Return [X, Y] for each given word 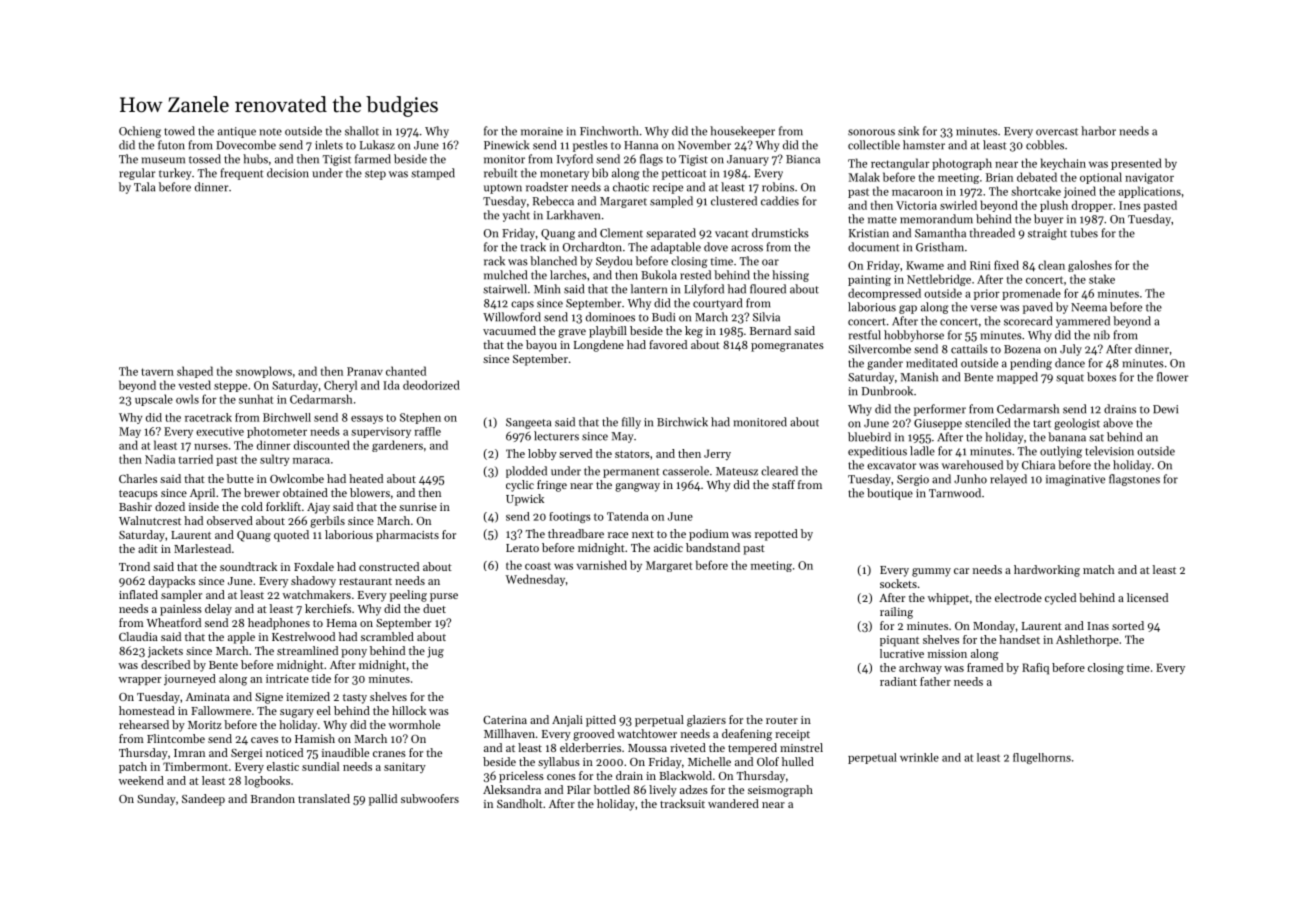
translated [324, 798]
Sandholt [520, 803]
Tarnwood [955, 493]
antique [237, 132]
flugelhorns [1042, 758]
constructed [389, 566]
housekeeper [742, 132]
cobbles [1045, 145]
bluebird [869, 437]
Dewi [1165, 409]
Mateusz [737, 471]
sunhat [256, 399]
